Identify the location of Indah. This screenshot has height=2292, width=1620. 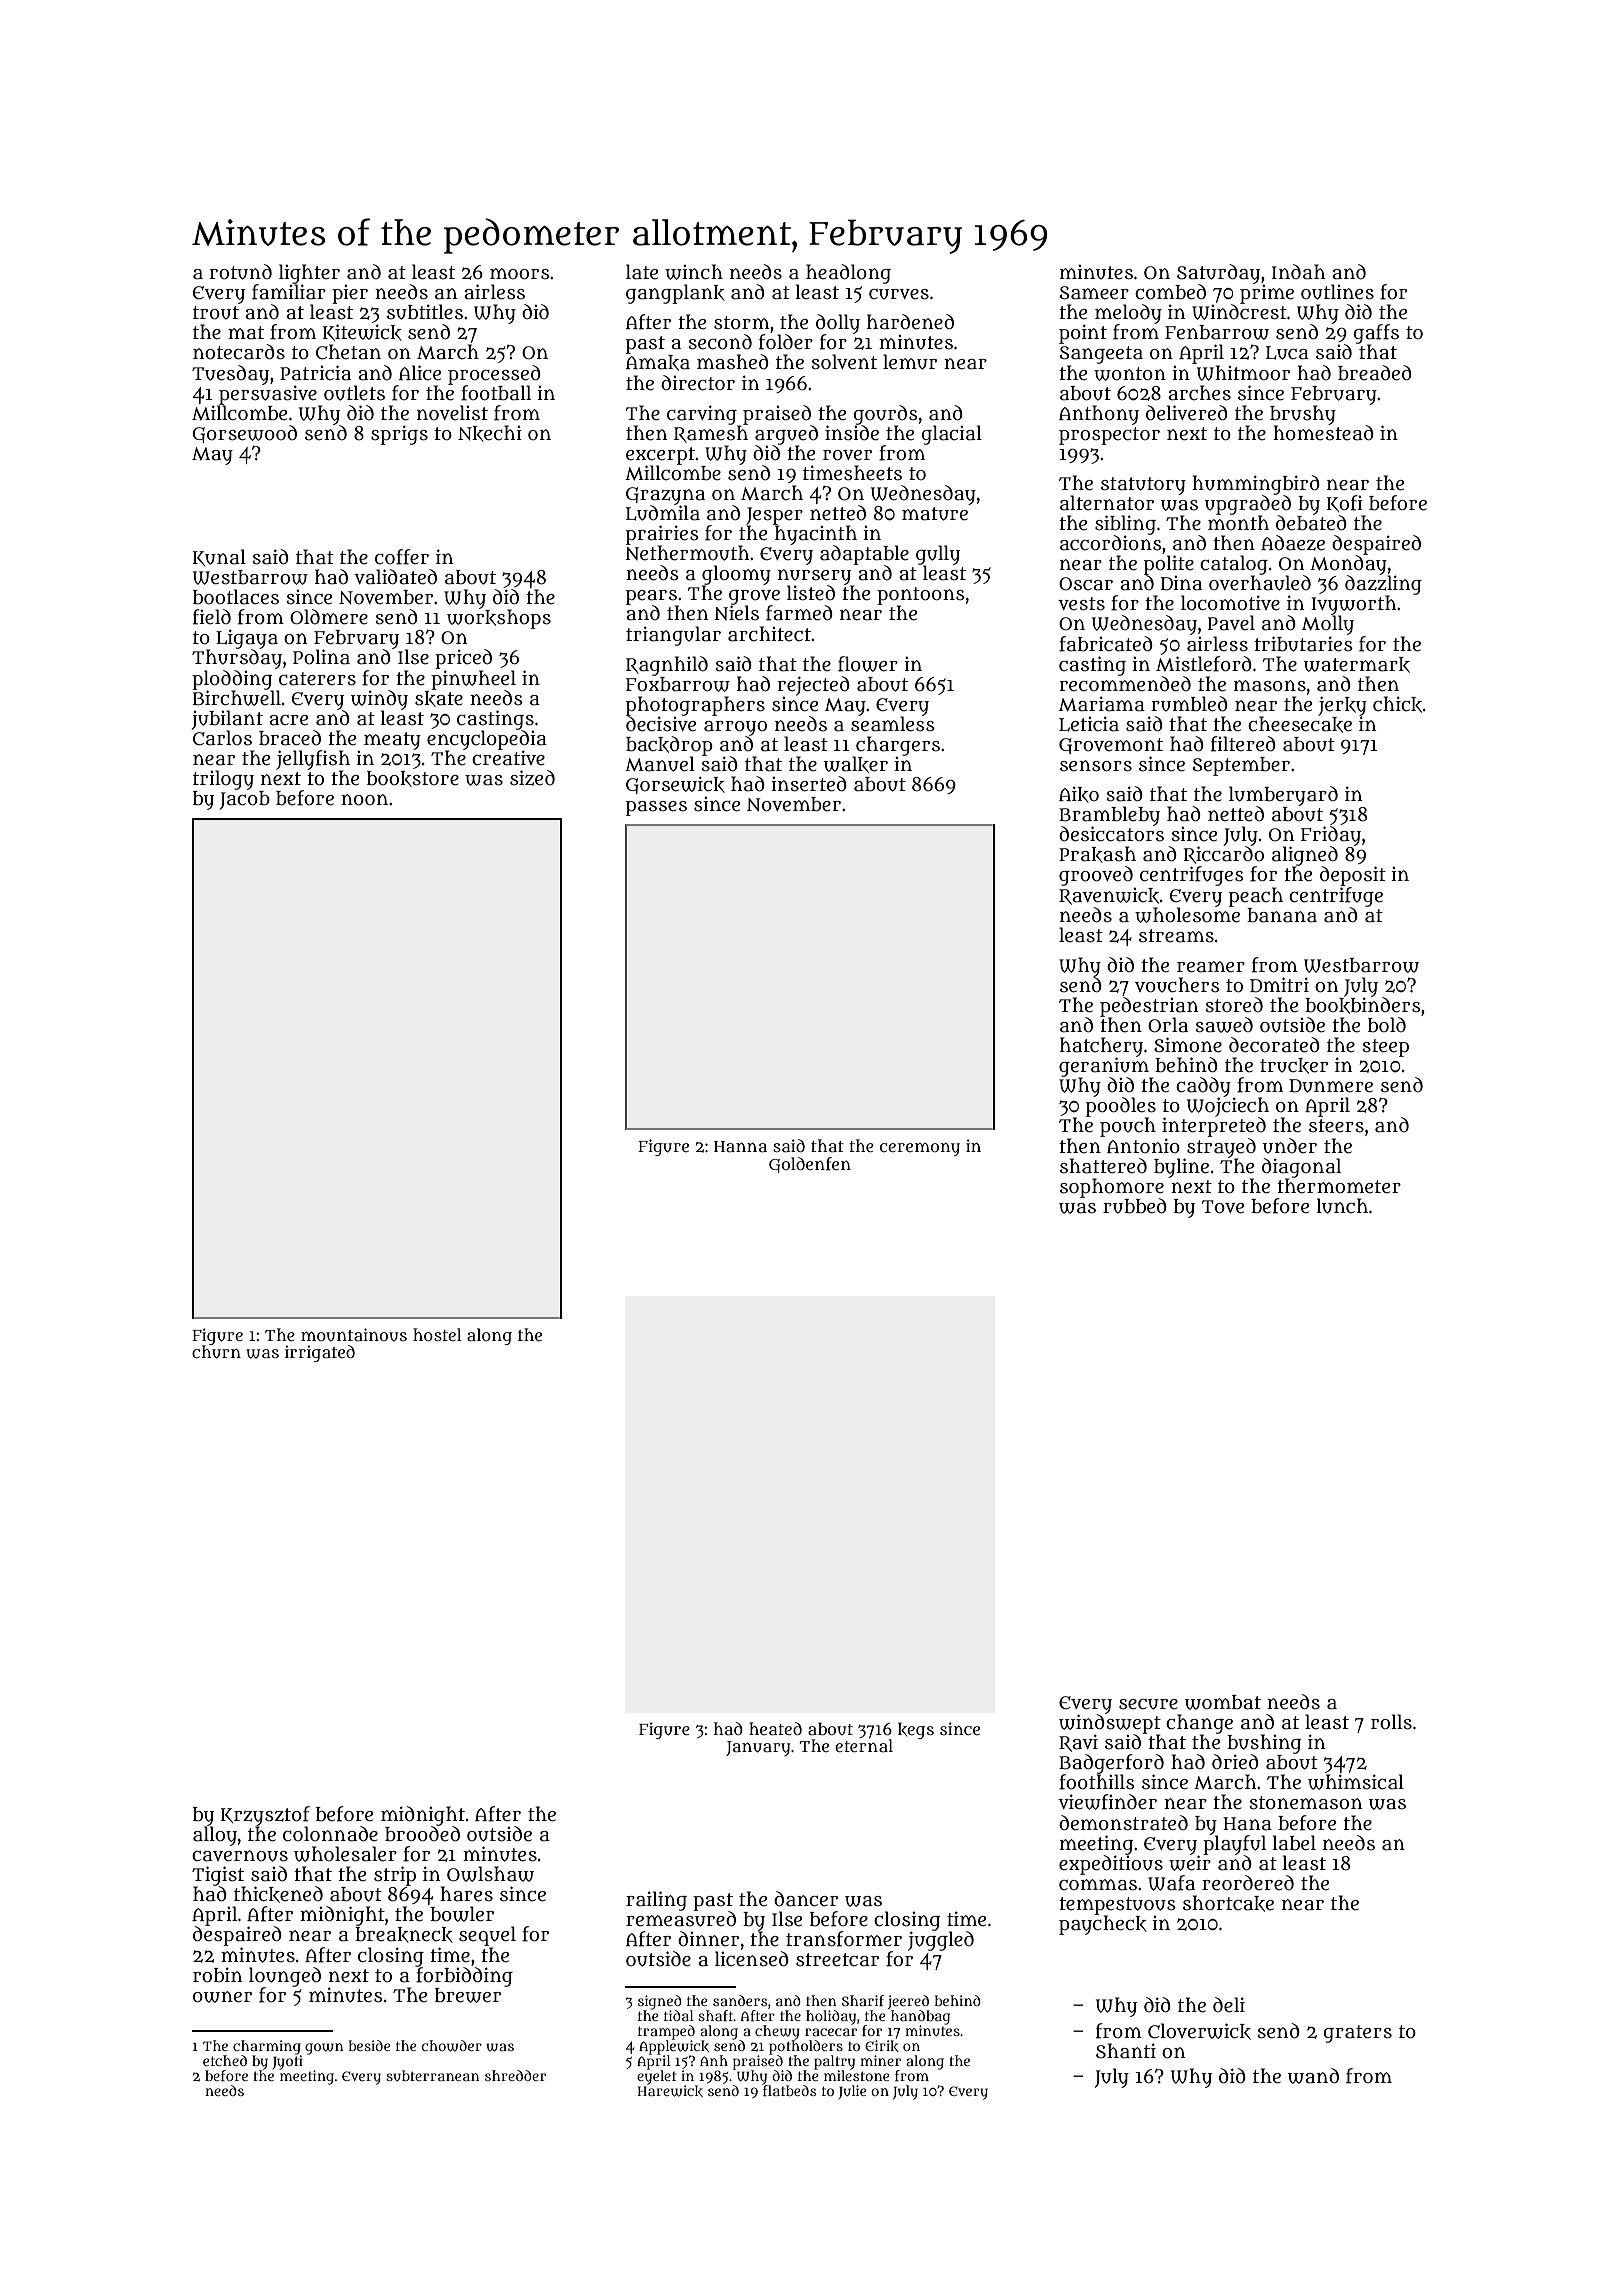
(1298, 272).
